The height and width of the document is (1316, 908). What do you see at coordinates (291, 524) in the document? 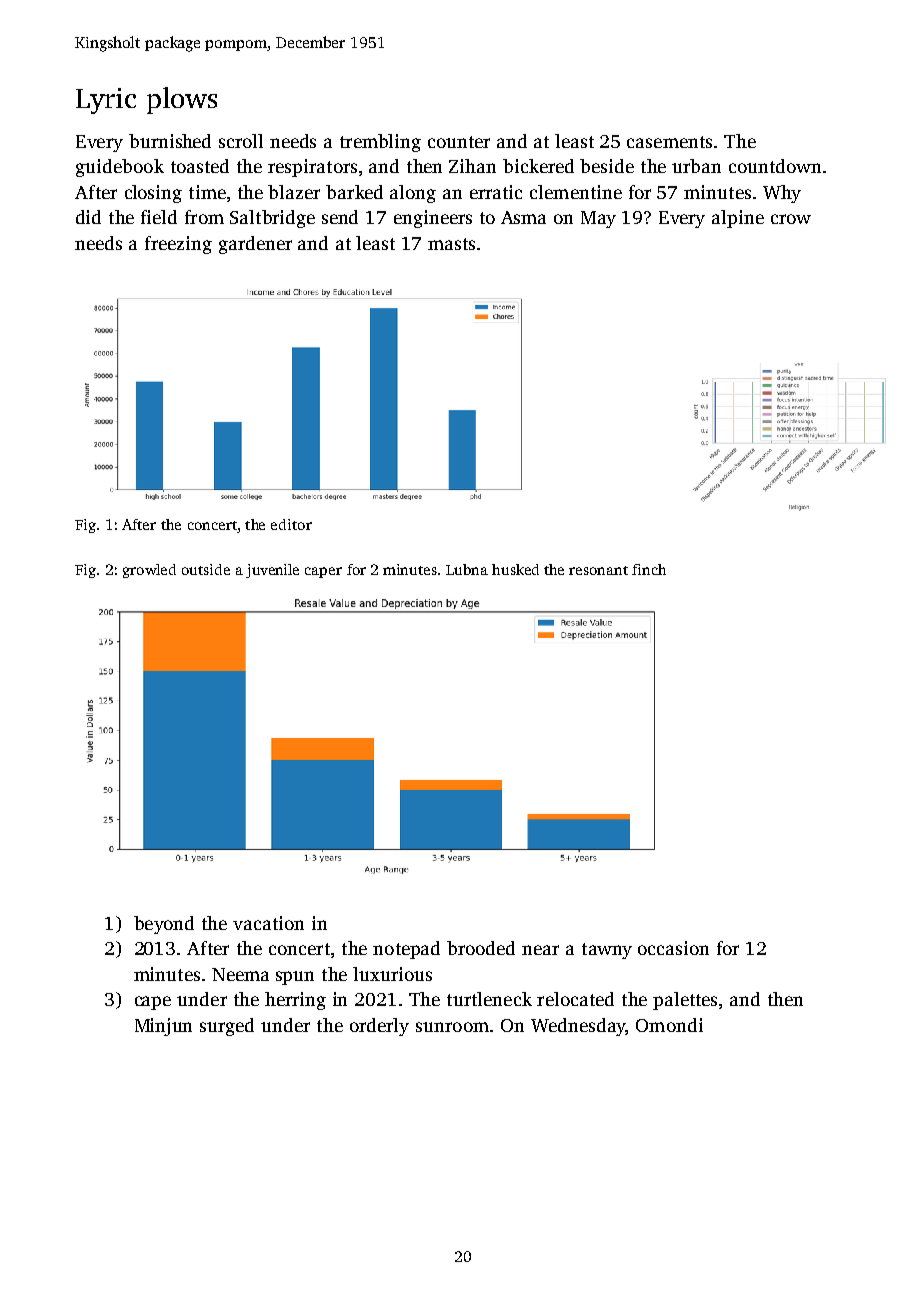
I see `editor` at bounding box center [291, 524].
